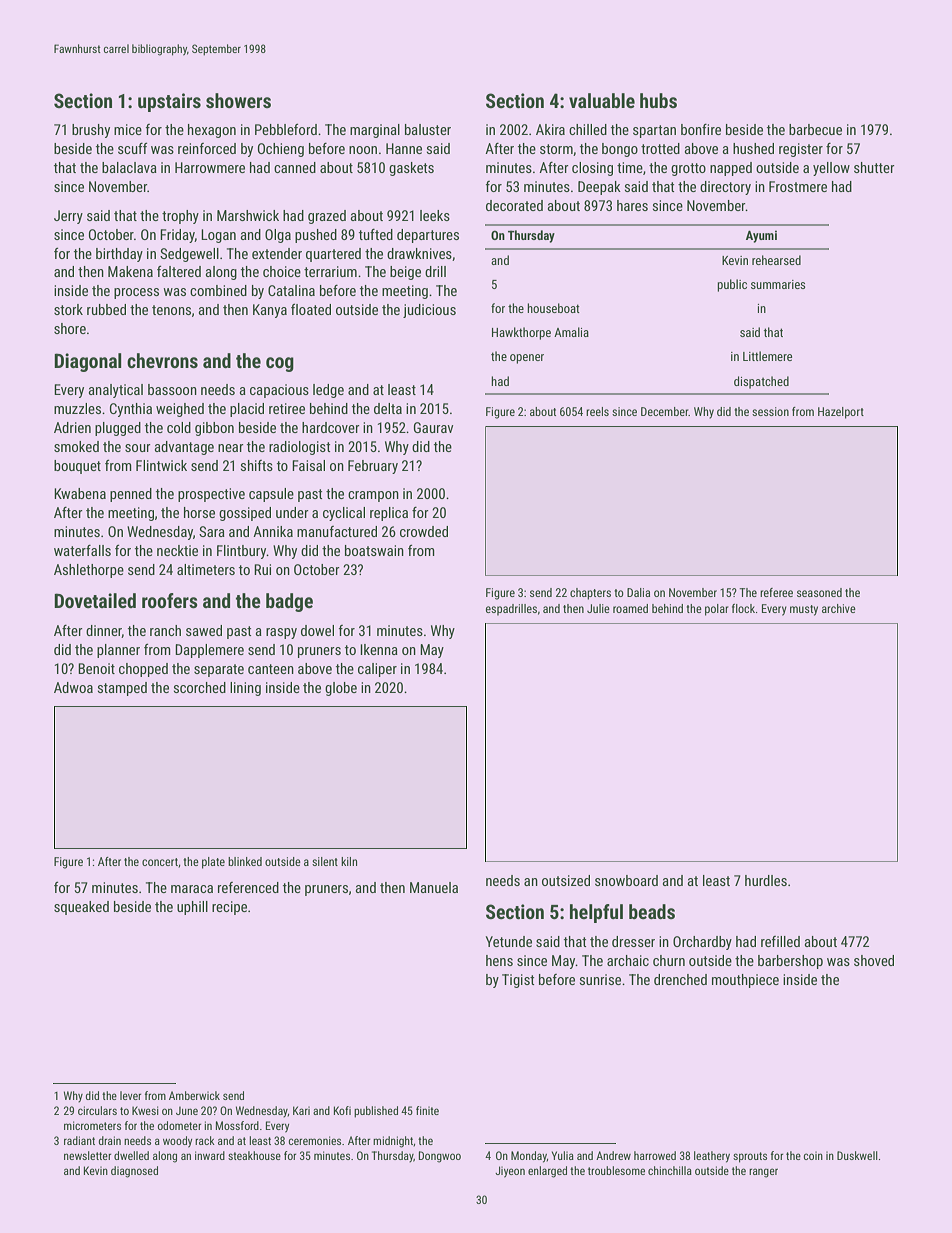  I want to click on Dalia, so click(638, 592).
